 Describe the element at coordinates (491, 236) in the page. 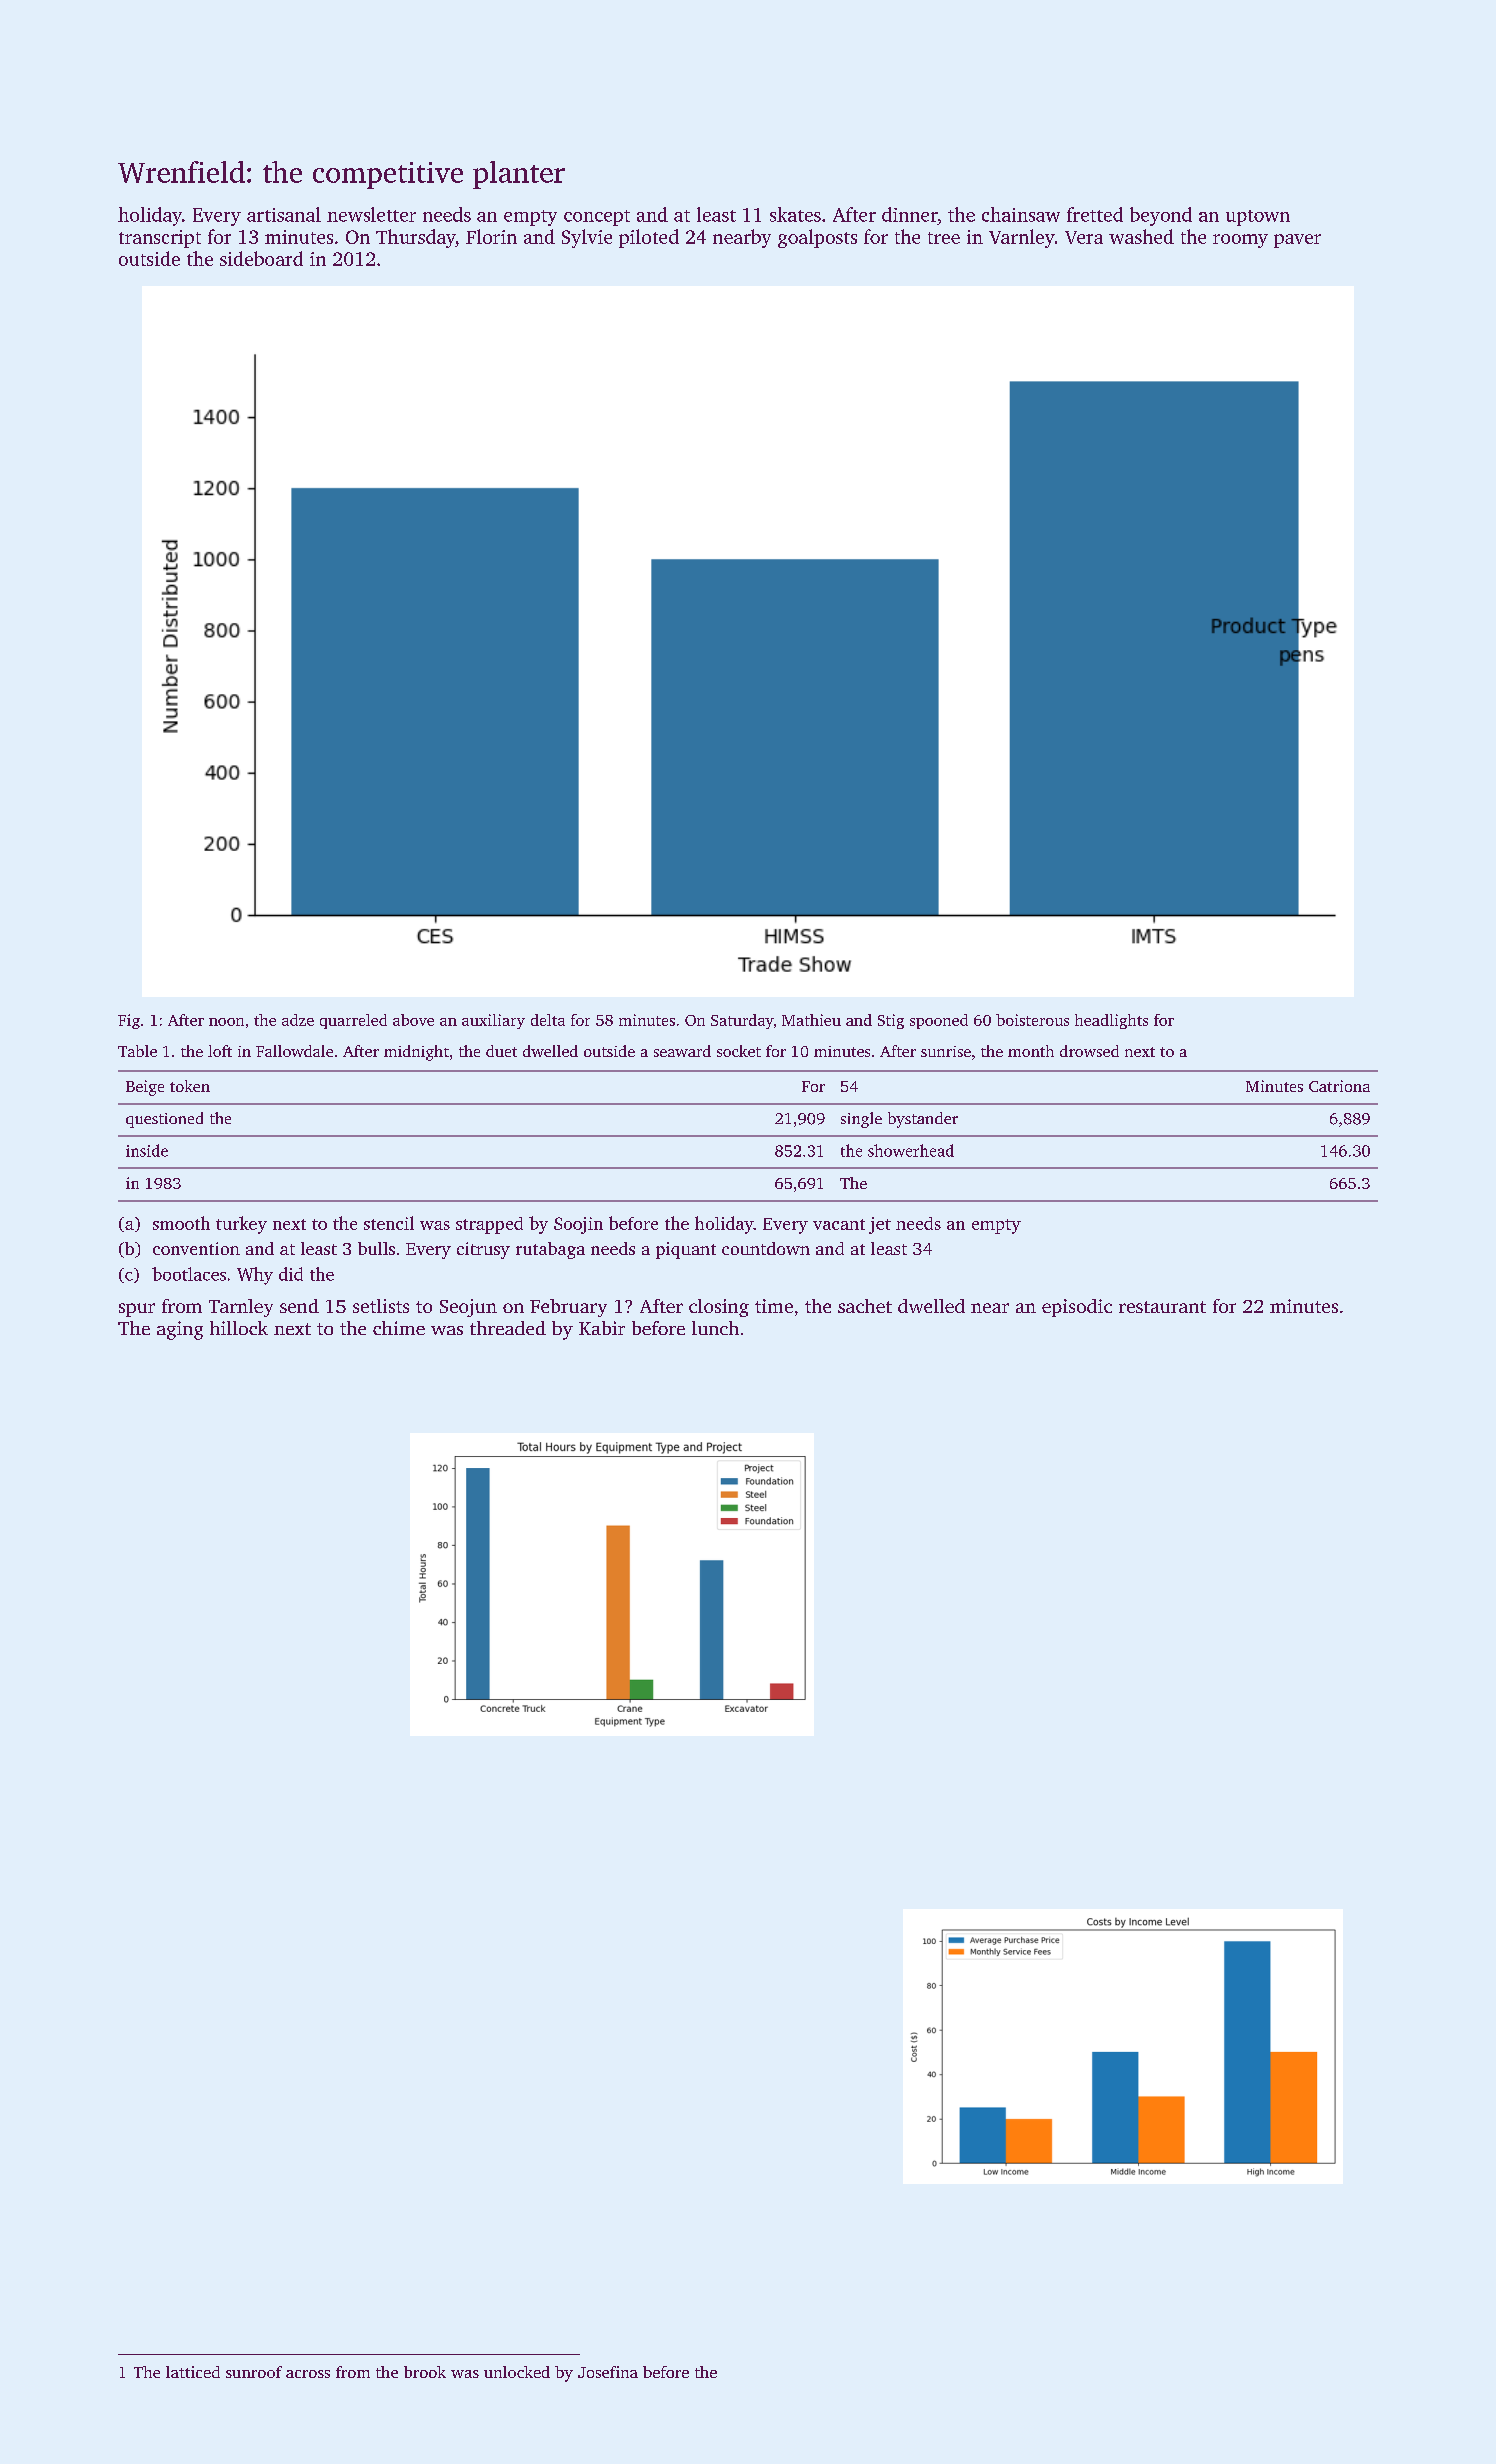

I see `Florin` at that location.
